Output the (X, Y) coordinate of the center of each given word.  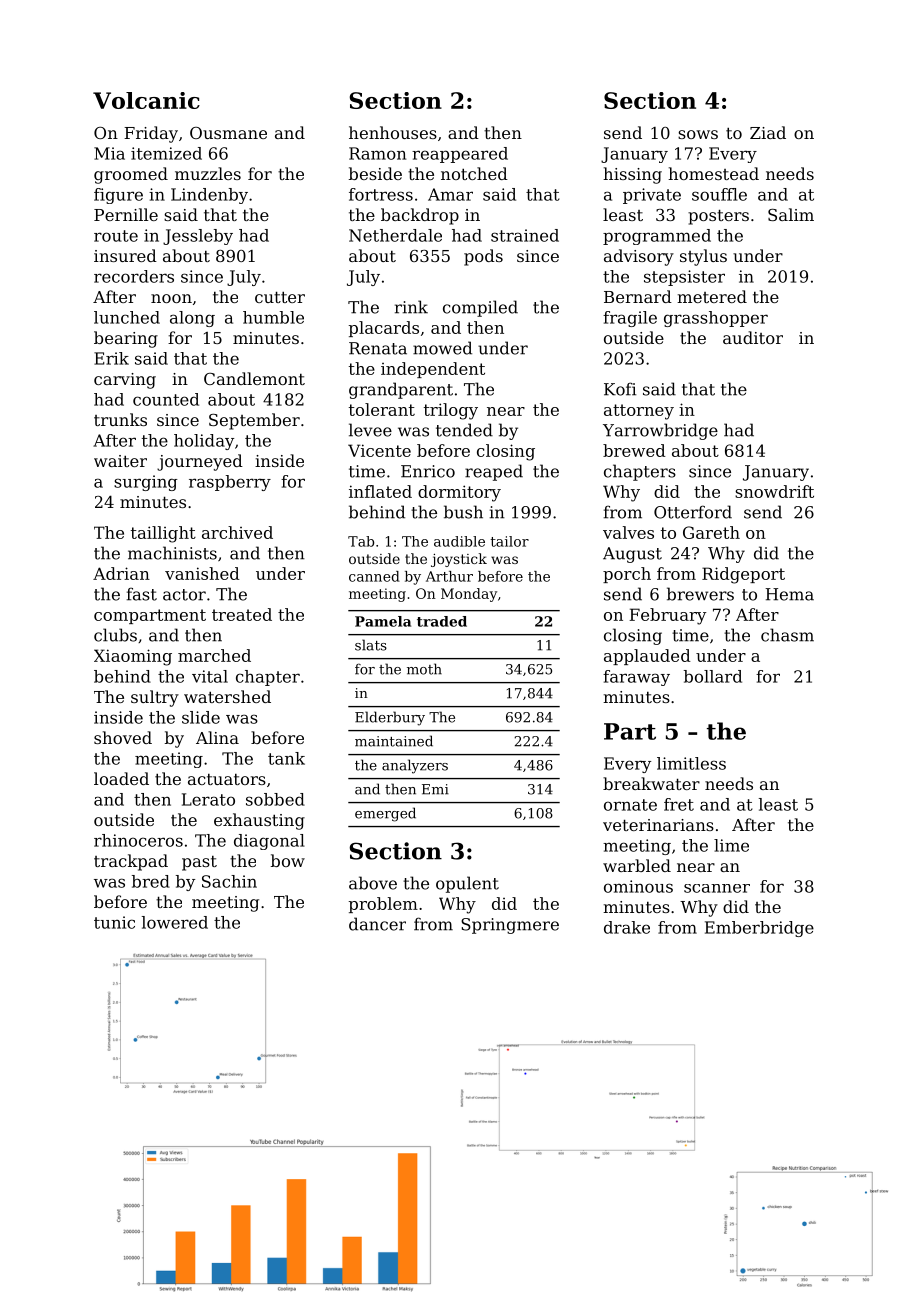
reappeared (460, 155)
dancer (377, 924)
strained (525, 235)
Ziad (768, 132)
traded (442, 621)
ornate (630, 805)
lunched (127, 317)
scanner (717, 888)
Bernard (638, 296)
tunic (114, 922)
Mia (109, 153)
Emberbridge (759, 929)
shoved (123, 737)
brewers (700, 594)
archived (237, 532)
